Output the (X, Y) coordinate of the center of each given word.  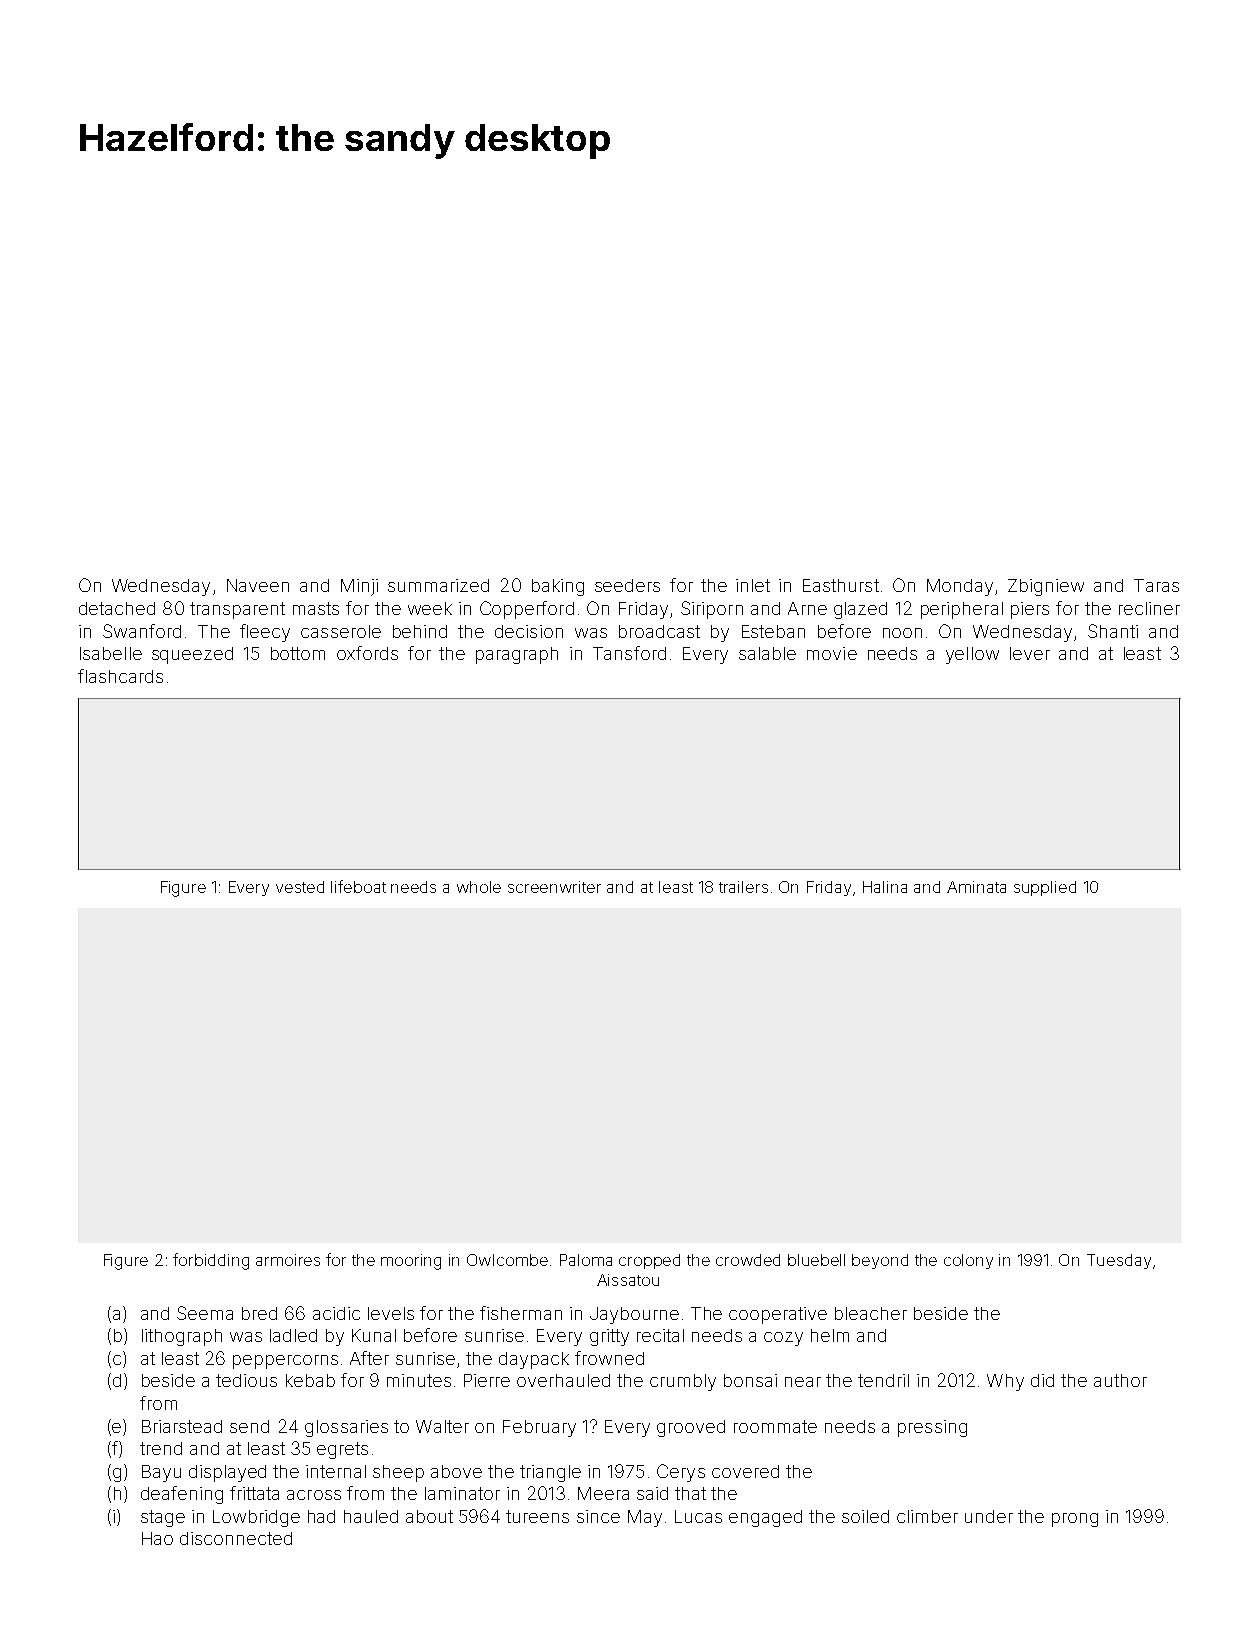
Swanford (142, 631)
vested (300, 887)
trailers (743, 887)
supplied (1045, 888)
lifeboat (358, 886)
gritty (609, 1337)
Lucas (698, 1516)
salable (767, 653)
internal (336, 1471)
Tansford (629, 653)
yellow (972, 655)
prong (1075, 1520)
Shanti (1113, 631)
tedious (246, 1380)
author (1120, 1380)
